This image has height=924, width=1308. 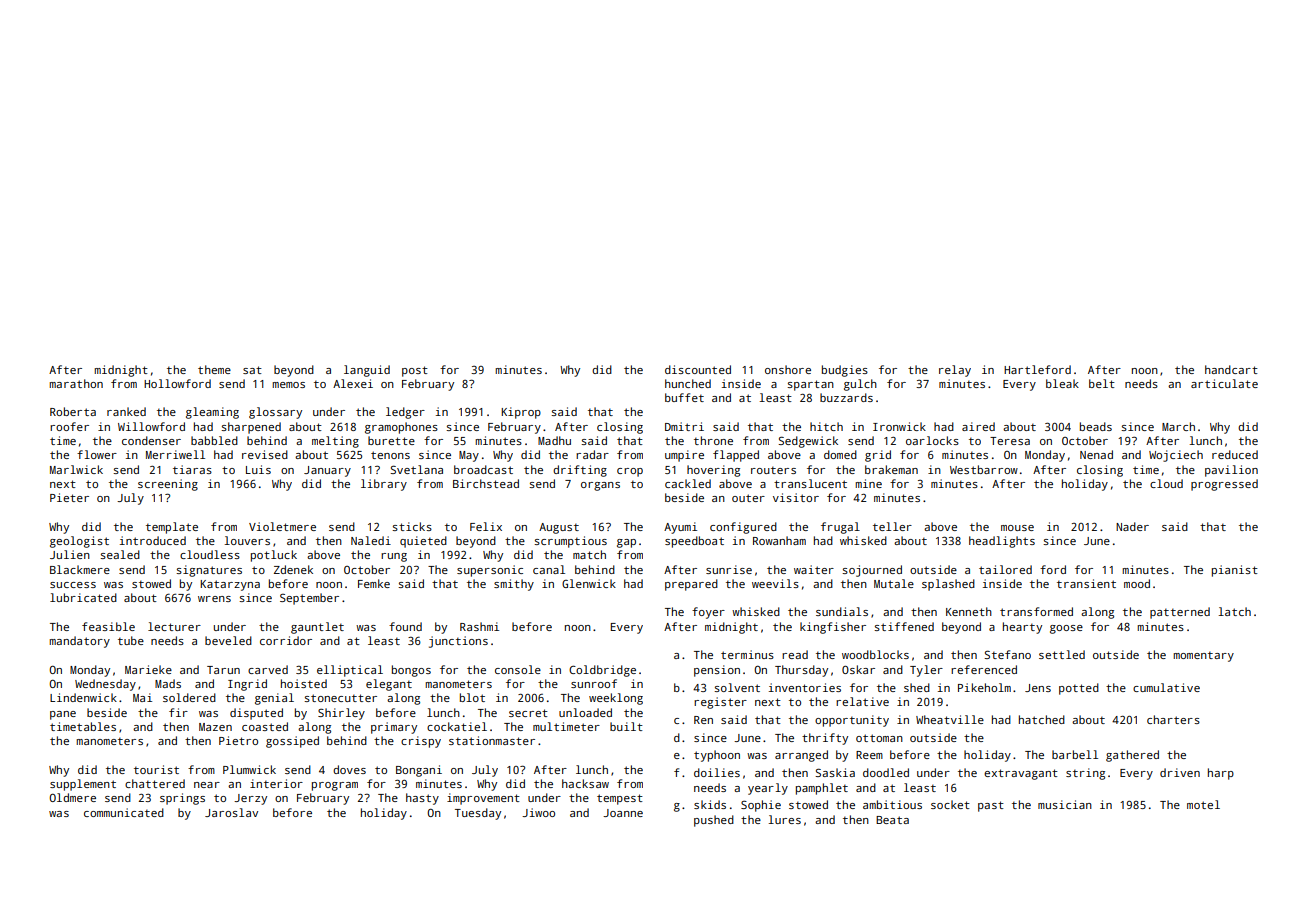 I want to click on sealed, so click(x=120, y=554).
